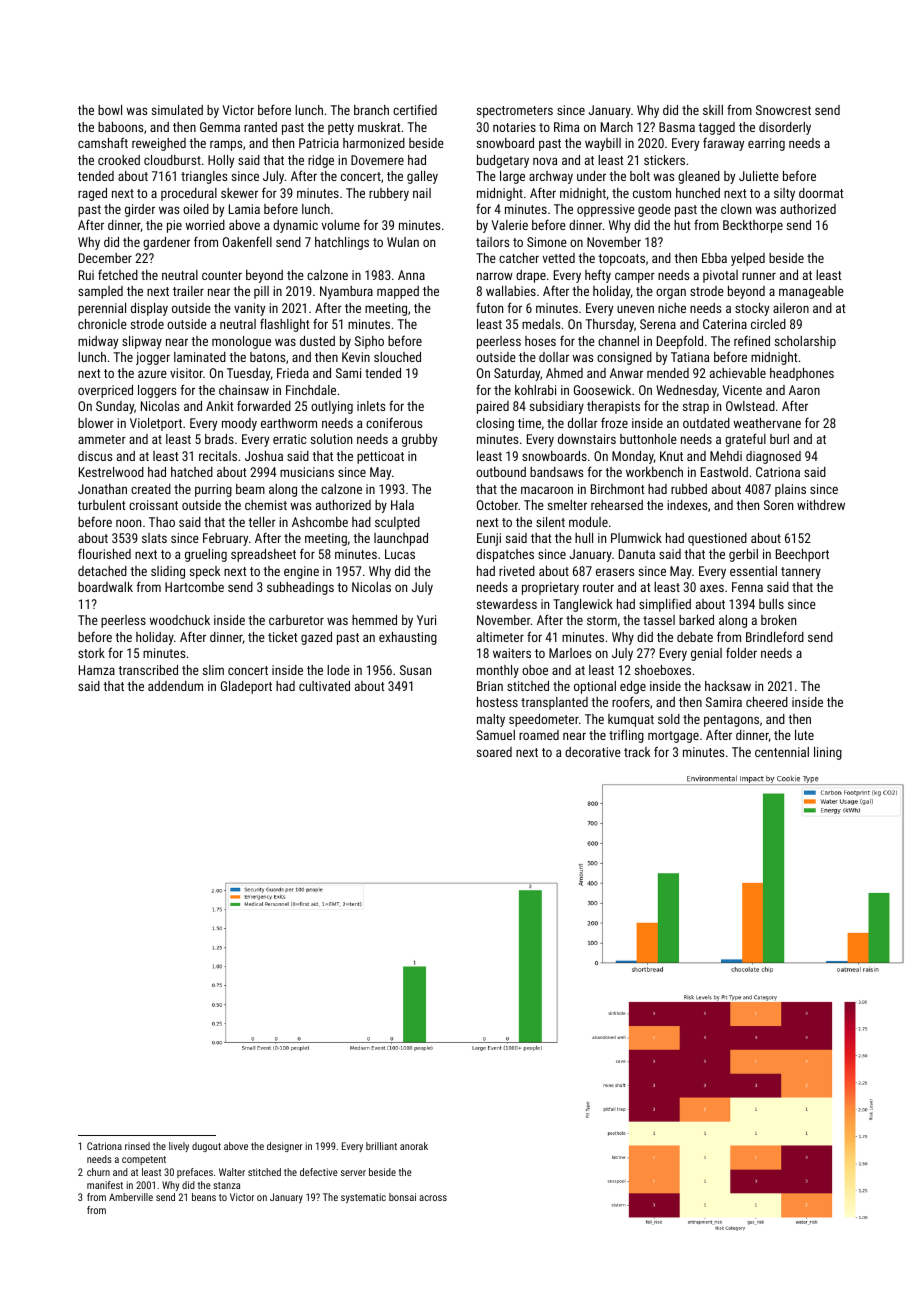 This screenshot has width=924, height=1308. Describe the element at coordinates (515, 112) in the screenshot. I see `spectrometers` at that location.
